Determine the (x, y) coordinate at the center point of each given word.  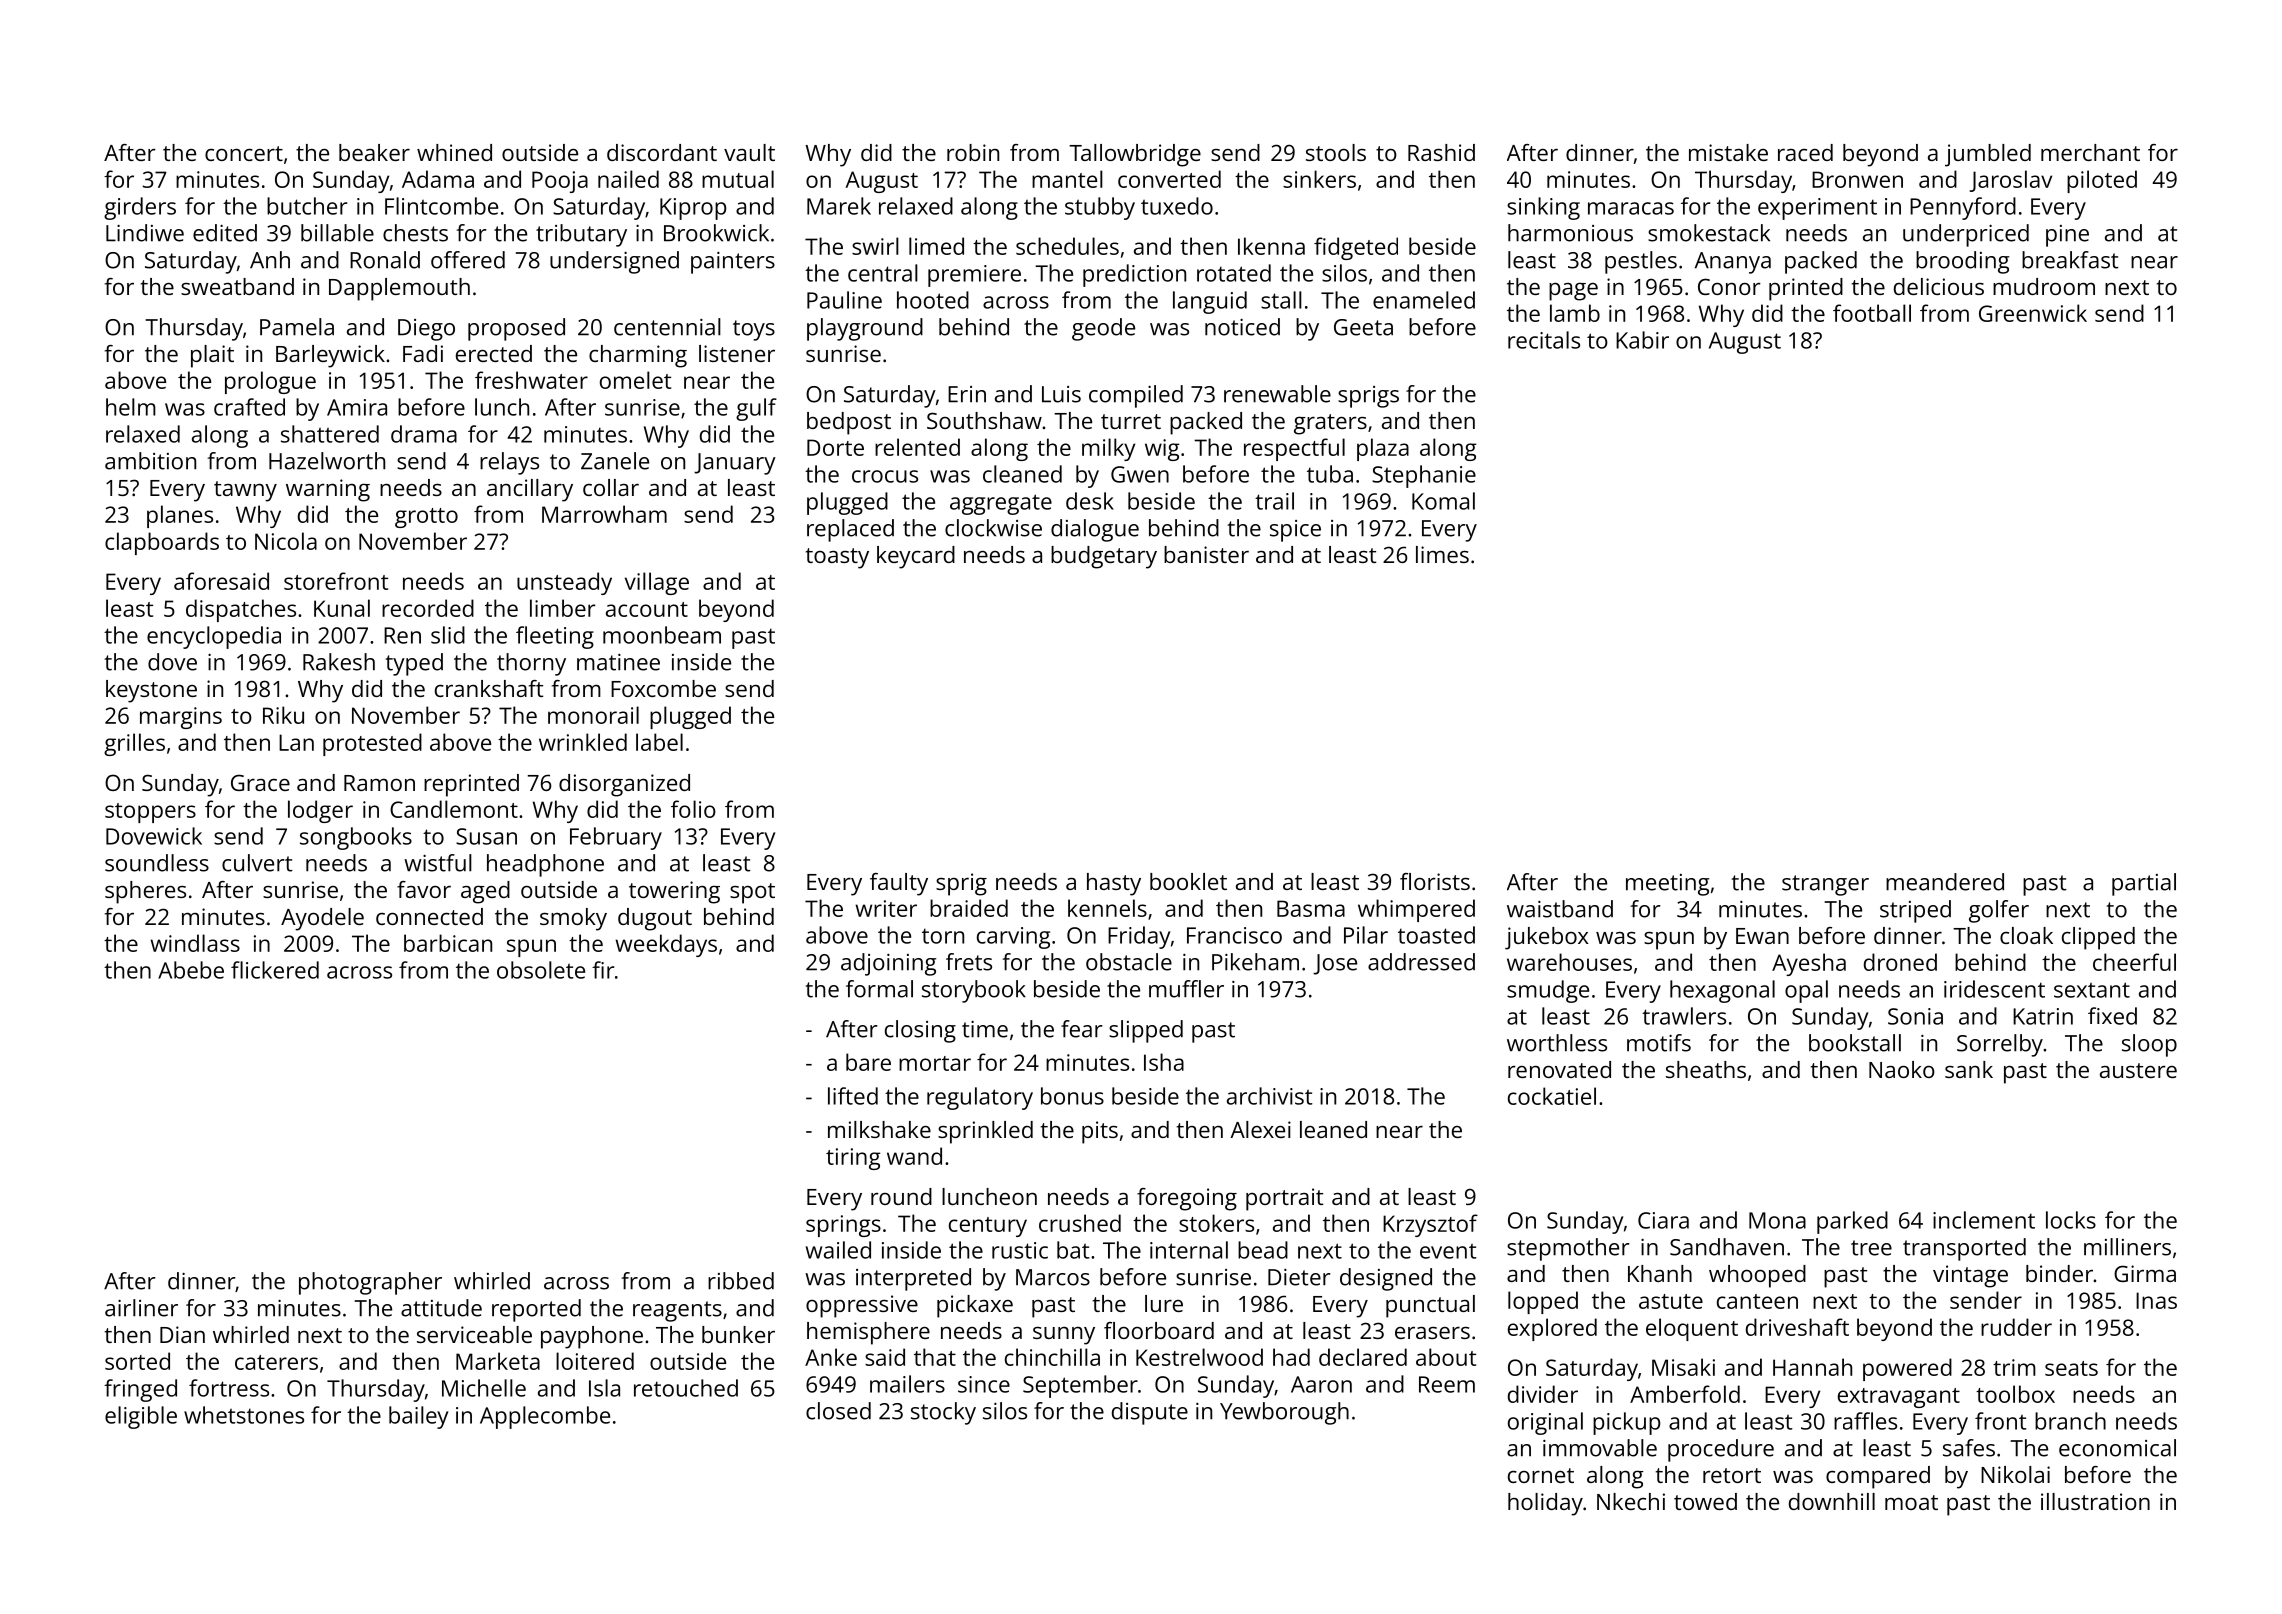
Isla (604, 1388)
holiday (1545, 1504)
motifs (1659, 1043)
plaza (1383, 449)
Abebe (191, 970)
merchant (2090, 152)
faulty (899, 884)
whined (454, 152)
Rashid (1441, 152)
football (1872, 313)
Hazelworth (327, 461)
